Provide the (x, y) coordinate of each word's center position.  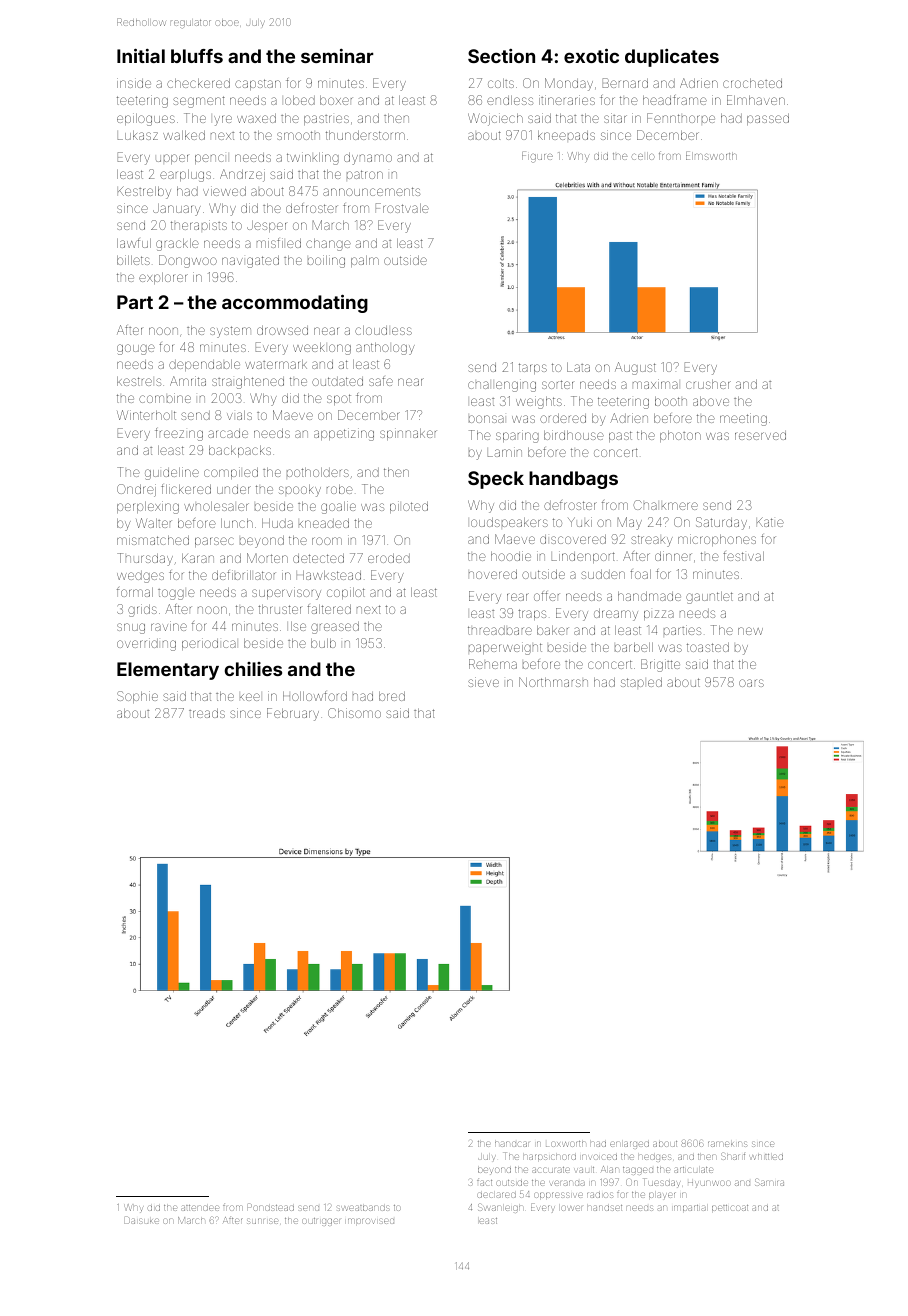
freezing (179, 434)
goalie (338, 507)
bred (392, 696)
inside (134, 83)
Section (501, 56)
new (750, 631)
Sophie (137, 697)
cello (643, 156)
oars (751, 683)
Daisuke (141, 1221)
